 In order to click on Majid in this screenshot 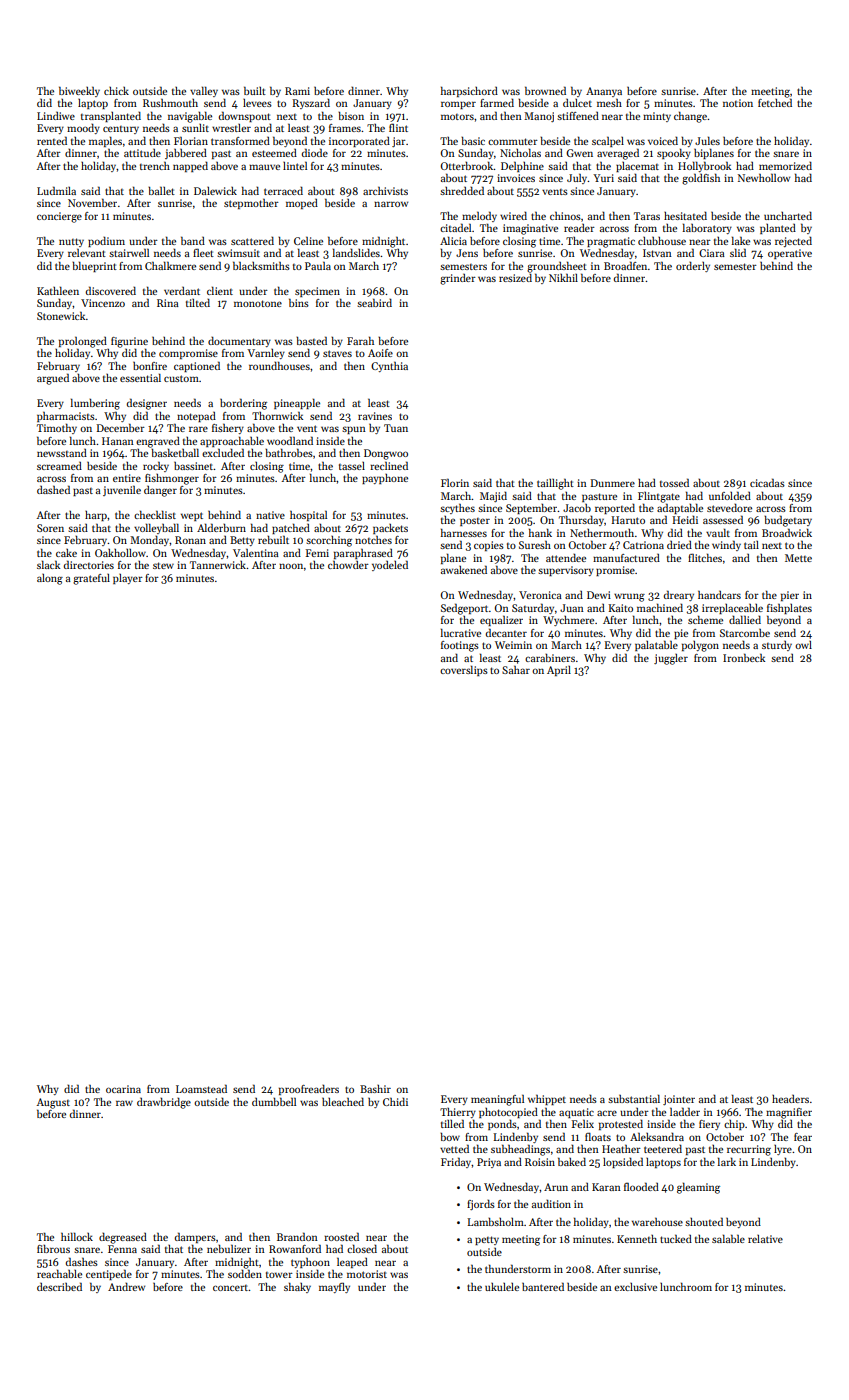, I will do `click(493, 496)`.
